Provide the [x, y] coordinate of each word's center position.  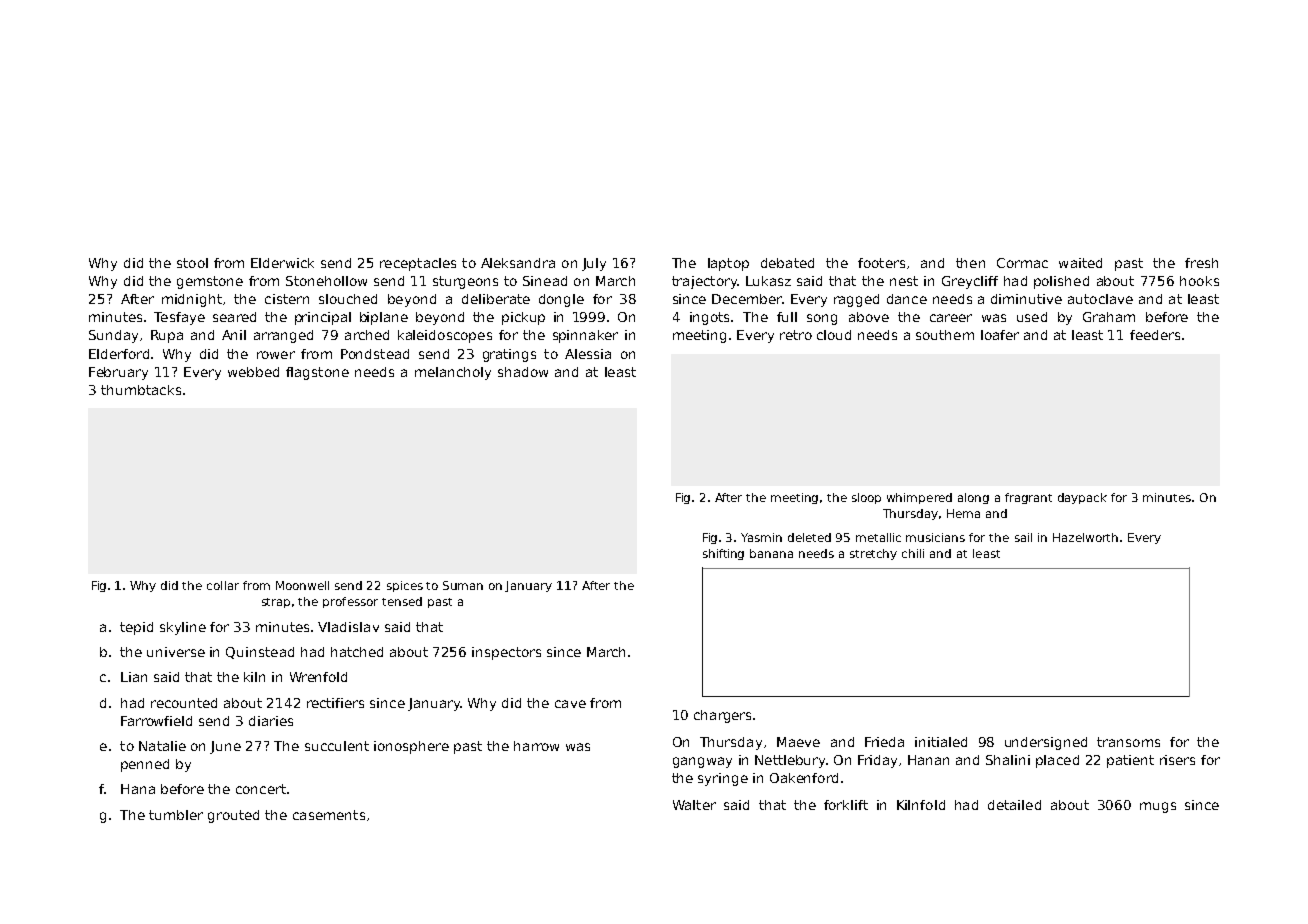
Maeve [798, 742]
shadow [523, 372]
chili [913, 553]
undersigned [1046, 743]
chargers [722, 716]
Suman [463, 585]
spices [405, 586]
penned [145, 765]
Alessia [588, 354]
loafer [1000, 335]
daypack [1082, 498]
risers [1177, 760]
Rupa [167, 336]
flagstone [317, 373]
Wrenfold [318, 677]
